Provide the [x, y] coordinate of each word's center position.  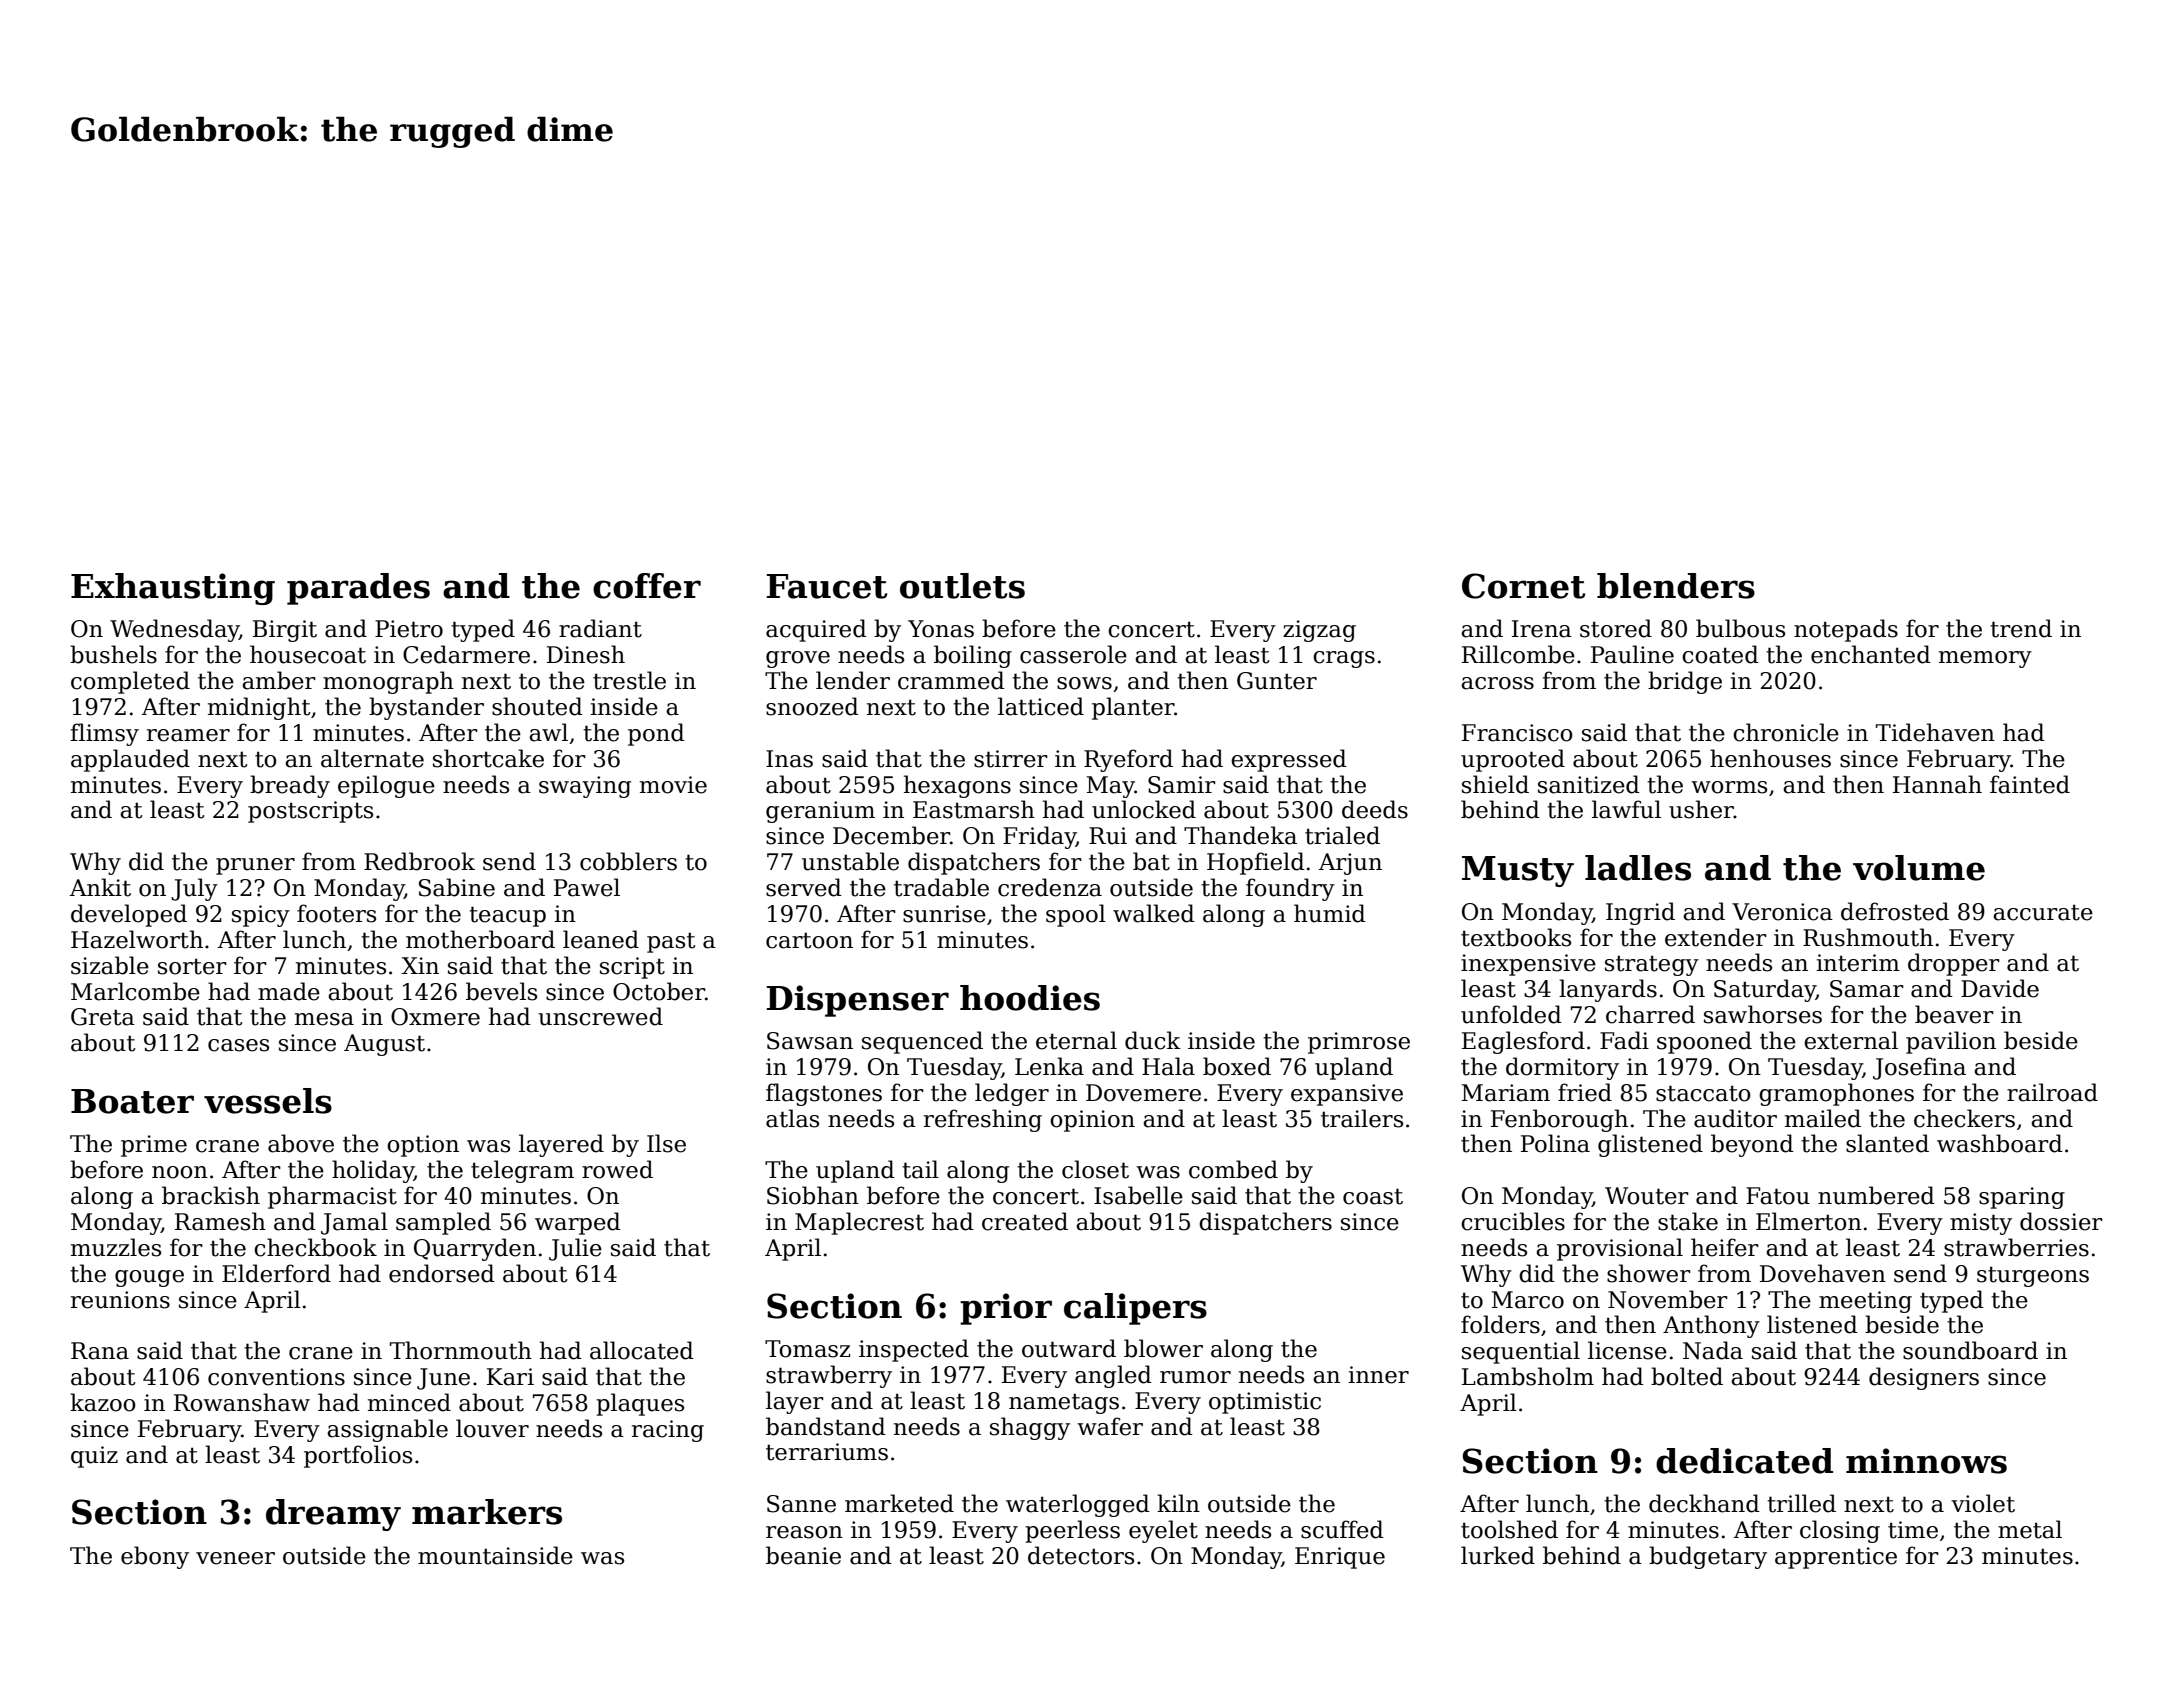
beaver [1954, 1014]
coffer [647, 586]
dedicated [1744, 1461]
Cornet [1523, 586]
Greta [103, 1017]
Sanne [801, 1504]
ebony [155, 1557]
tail [920, 1169]
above [301, 1143]
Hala [1168, 1066]
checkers [1964, 1118]
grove [798, 659]
